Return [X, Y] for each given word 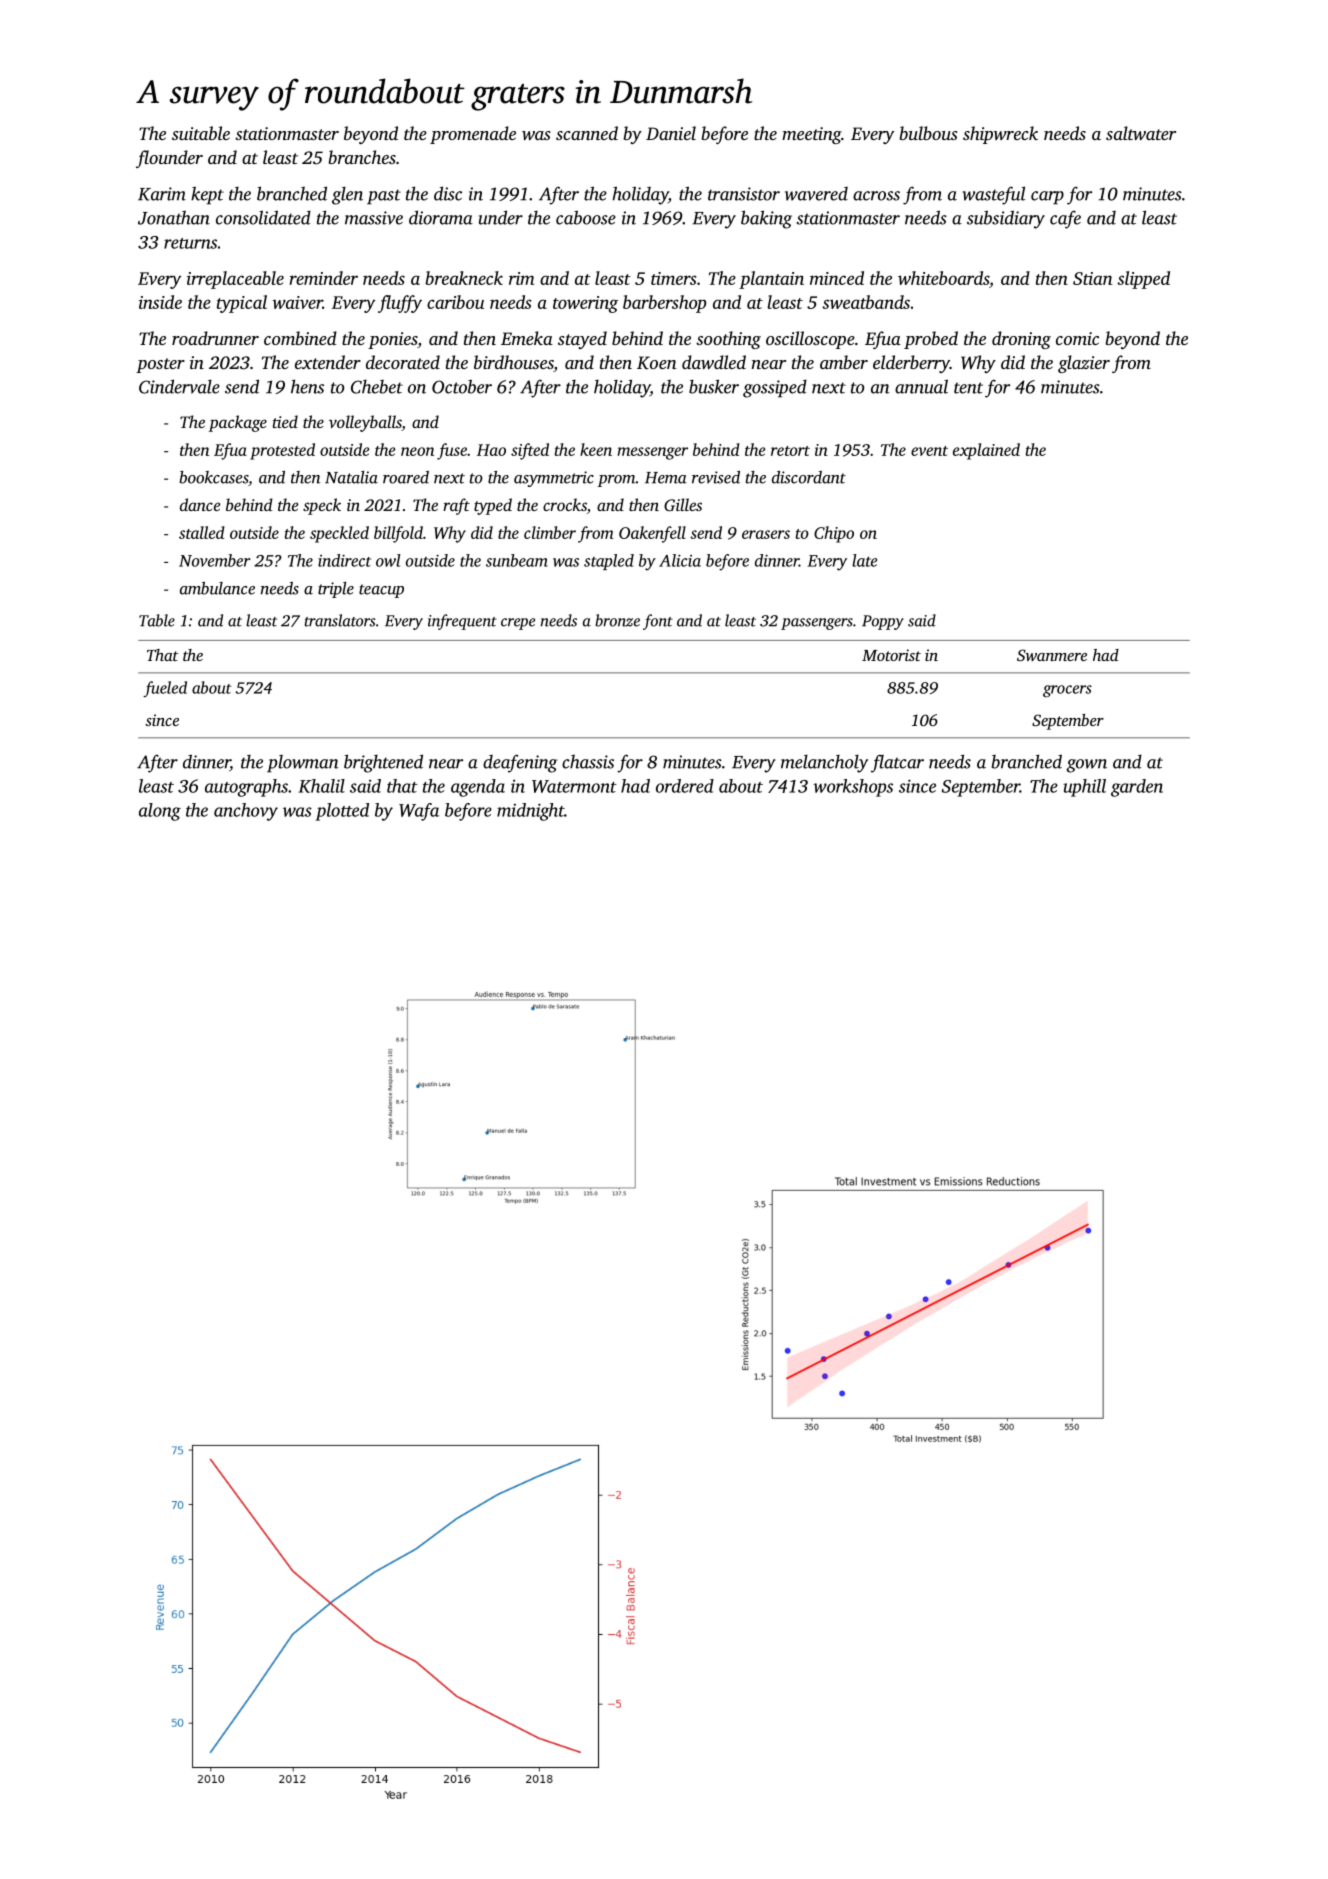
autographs [246, 788]
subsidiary [1006, 219]
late [864, 560]
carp [1047, 198]
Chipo [834, 534]
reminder [324, 278]
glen [347, 195]
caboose [586, 217]
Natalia [351, 477]
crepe [518, 624]
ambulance [217, 588]
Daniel [671, 133]
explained [986, 451]
